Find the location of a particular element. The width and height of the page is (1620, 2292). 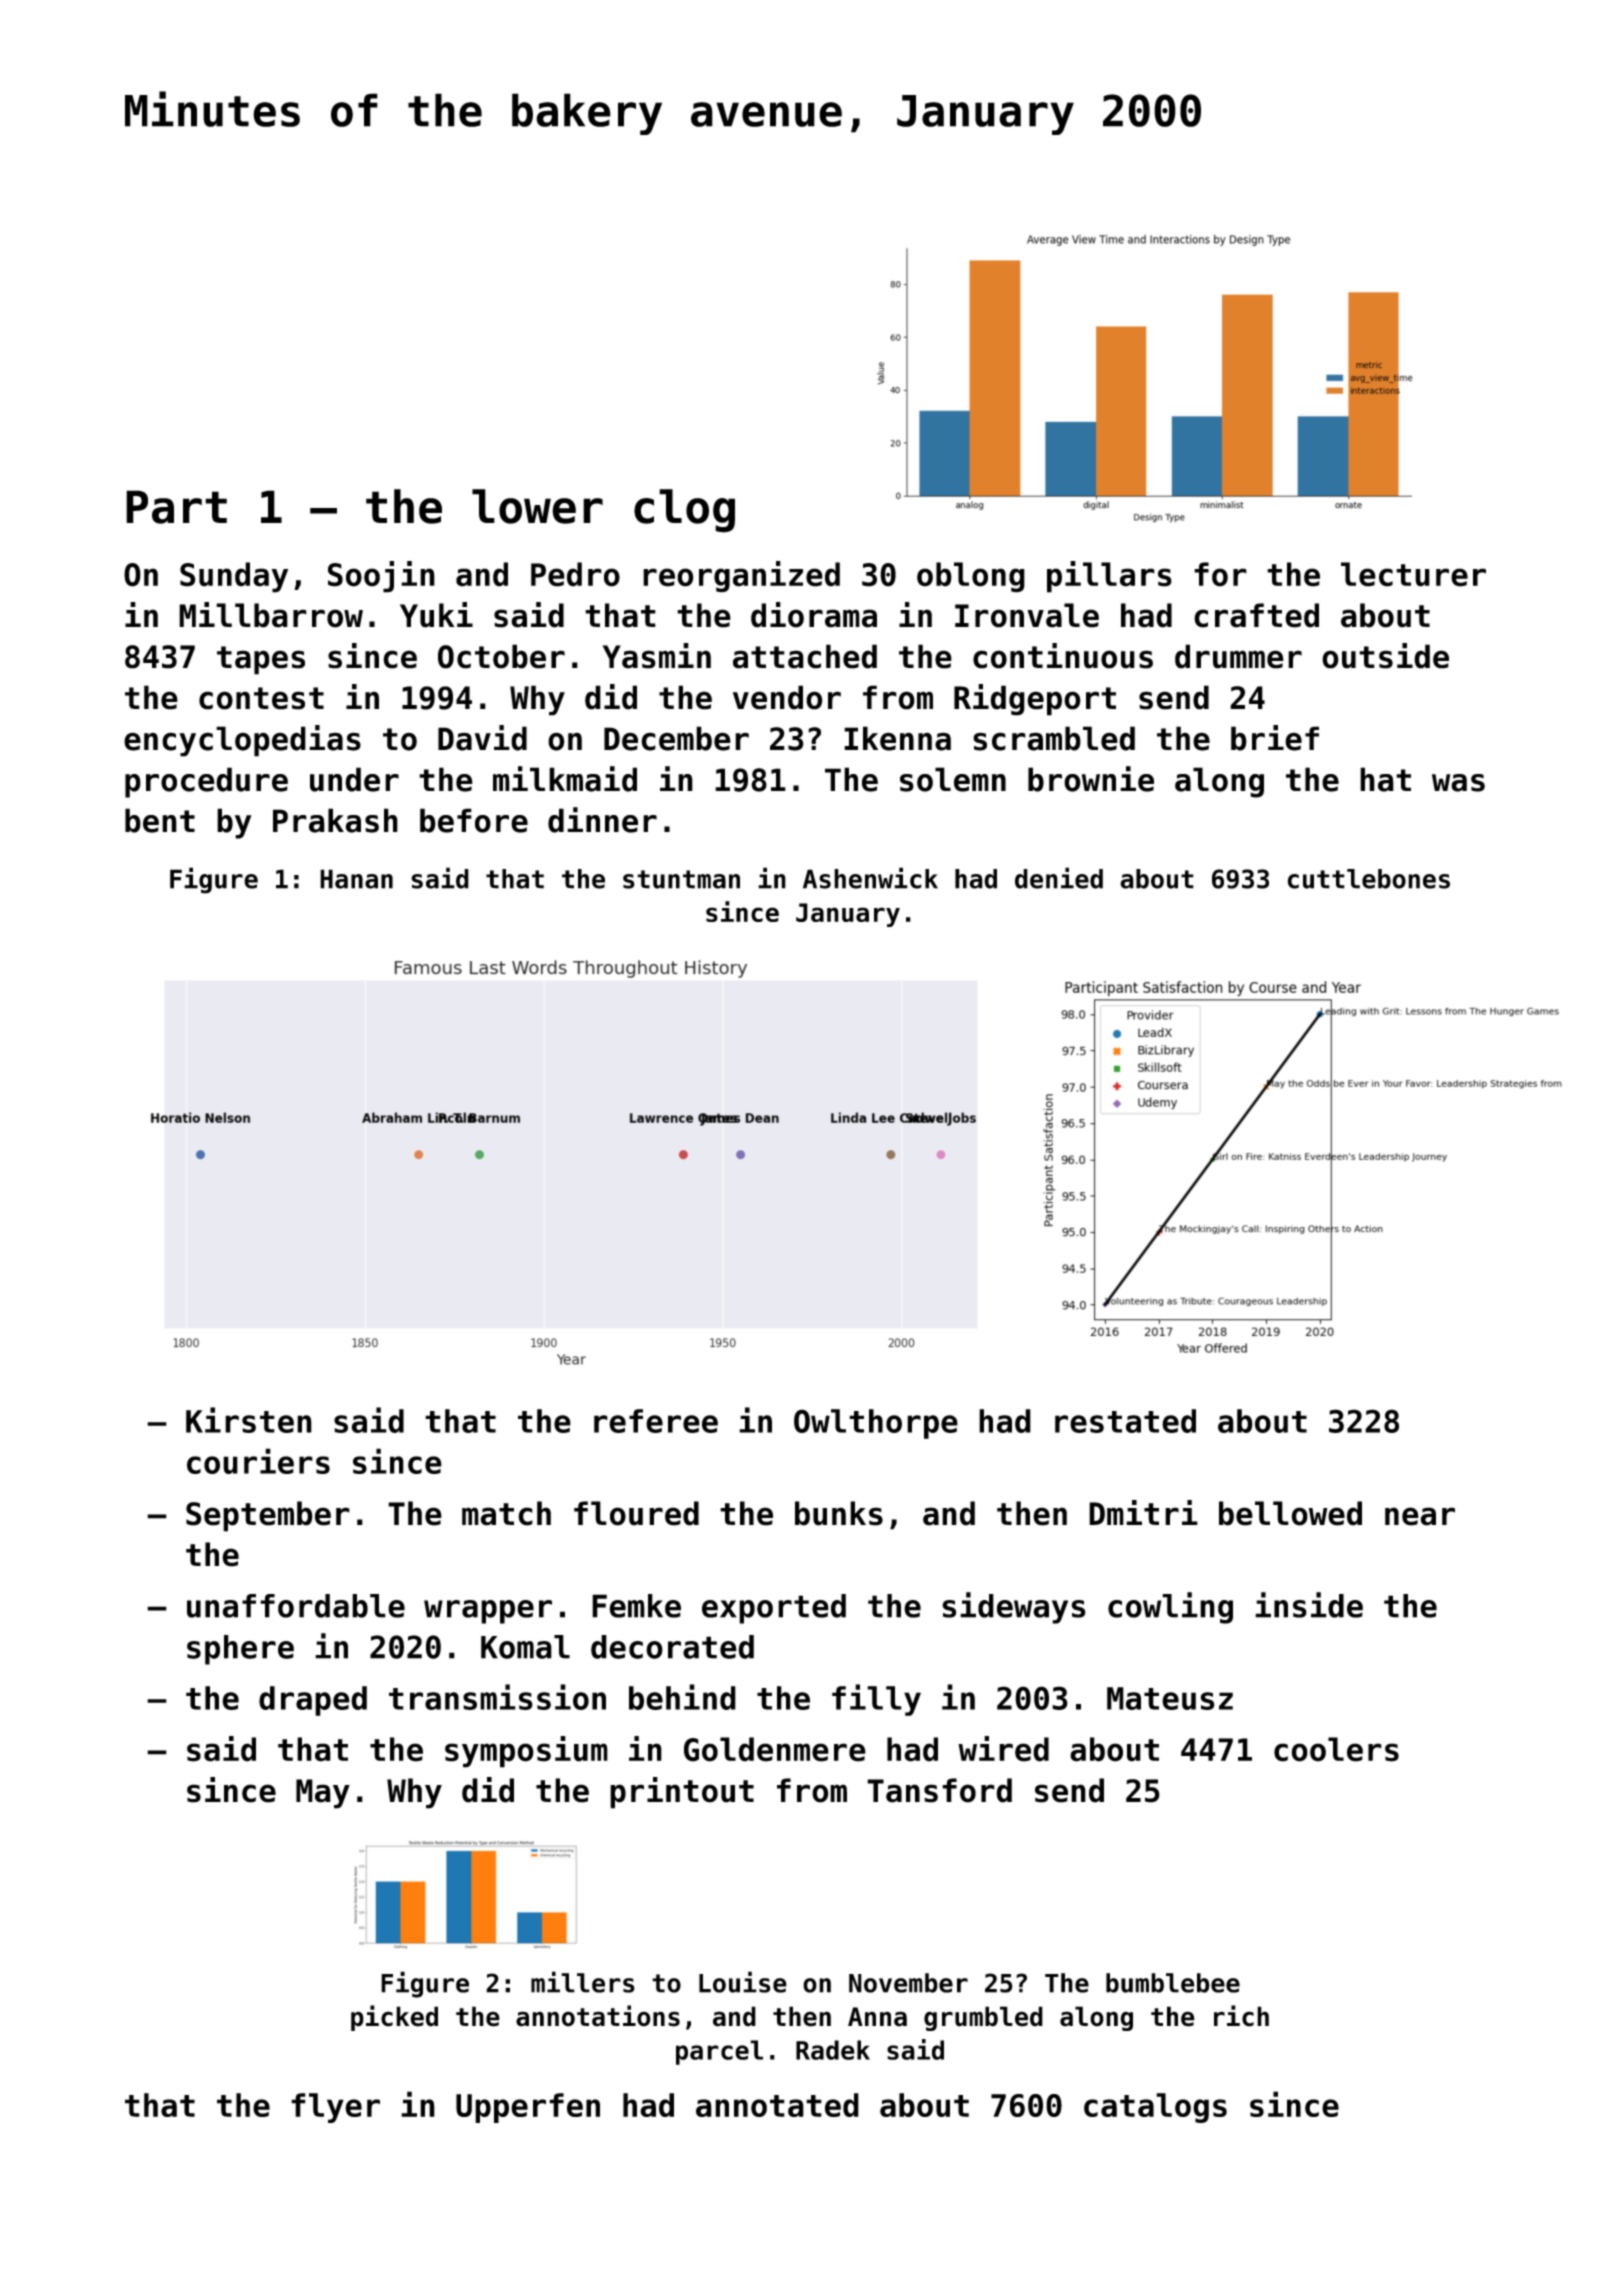

sideways is located at coordinates (1014, 1608).
